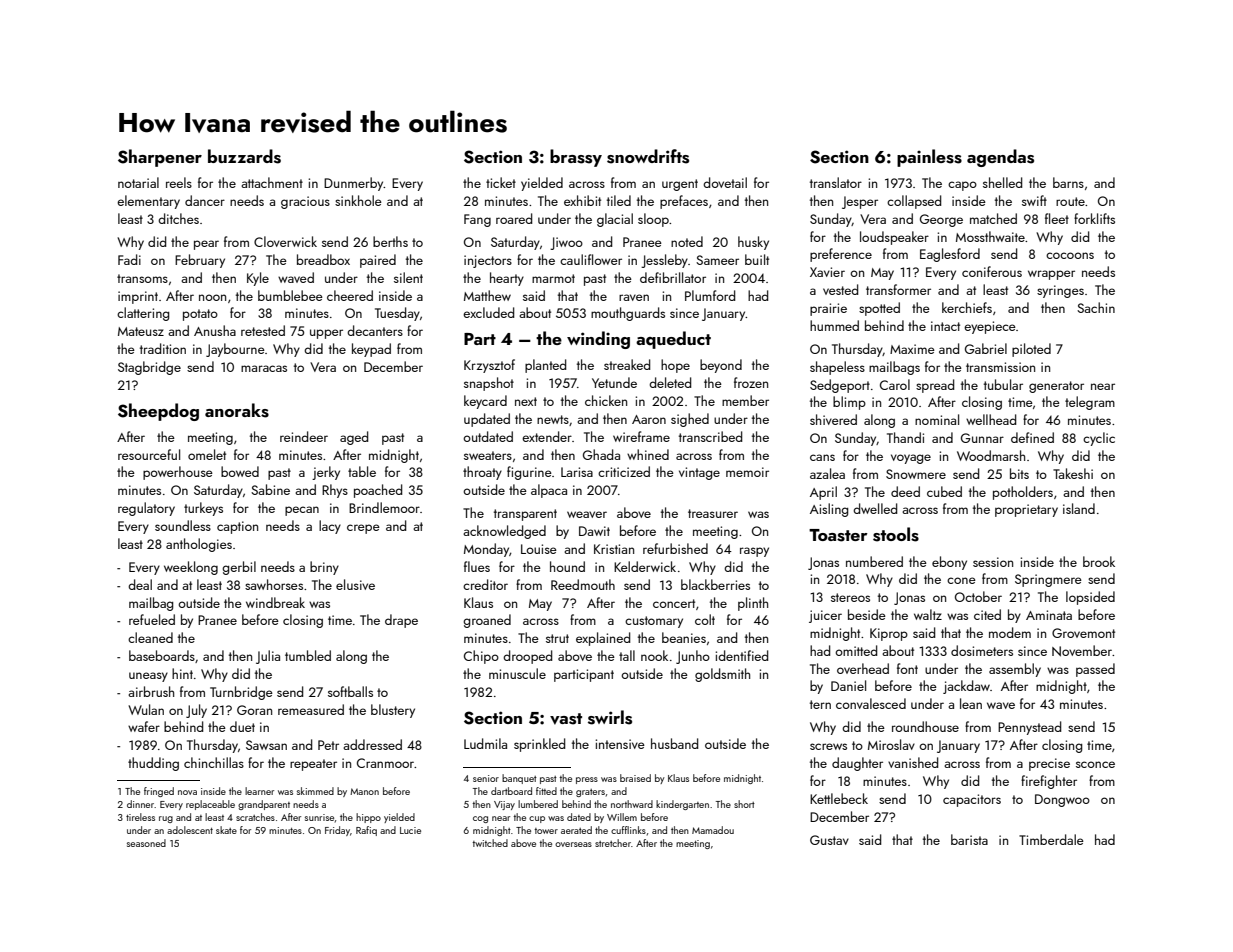 Image resolution: width=1233 pixels, height=952 pixels. I want to click on buzzards, so click(244, 156).
